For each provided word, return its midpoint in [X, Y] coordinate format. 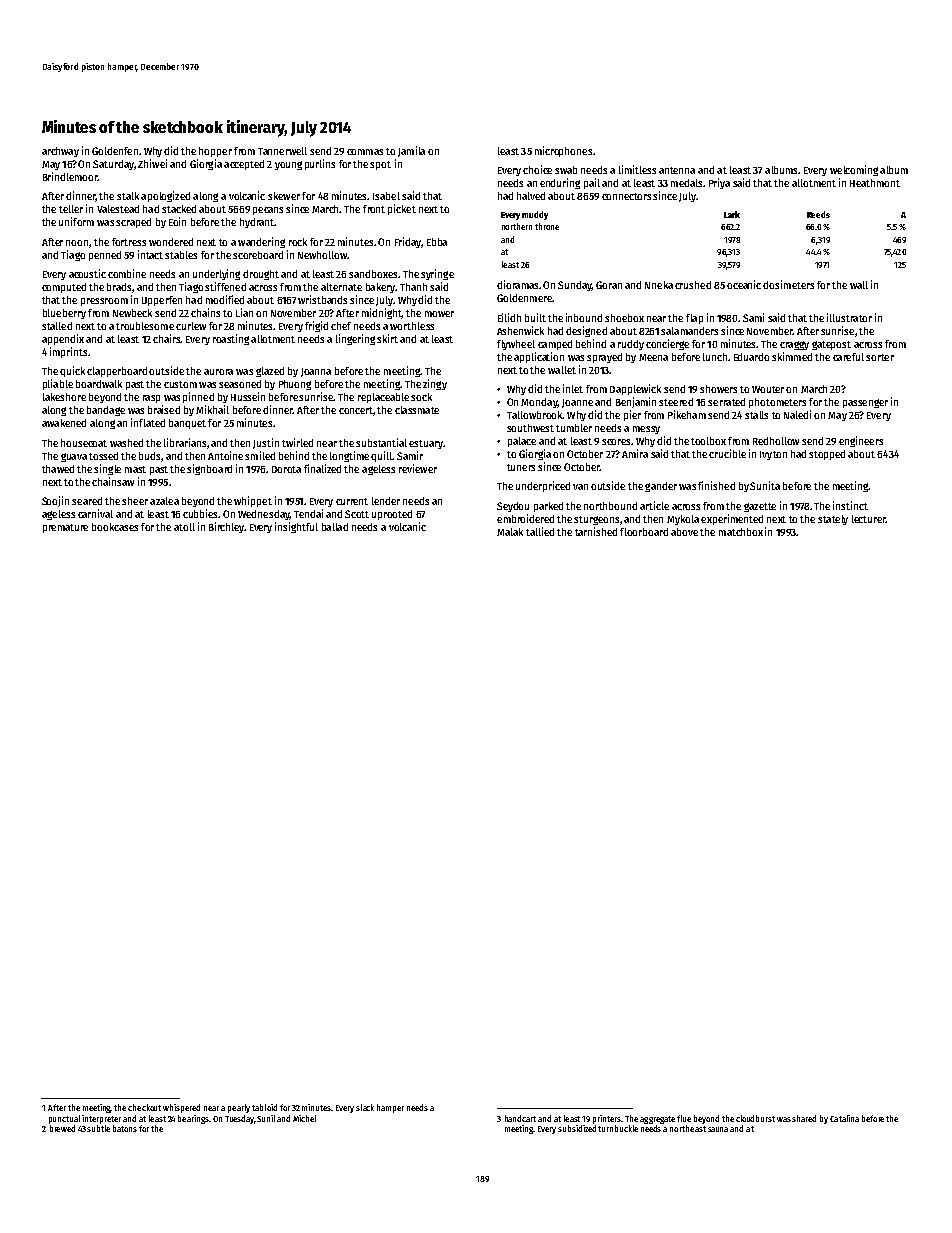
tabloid [264, 1107]
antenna [677, 170]
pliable [58, 384]
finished [716, 485]
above [684, 532]
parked [548, 507]
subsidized [577, 1128]
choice [537, 169]
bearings [193, 1119]
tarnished [596, 531]
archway [60, 152]
